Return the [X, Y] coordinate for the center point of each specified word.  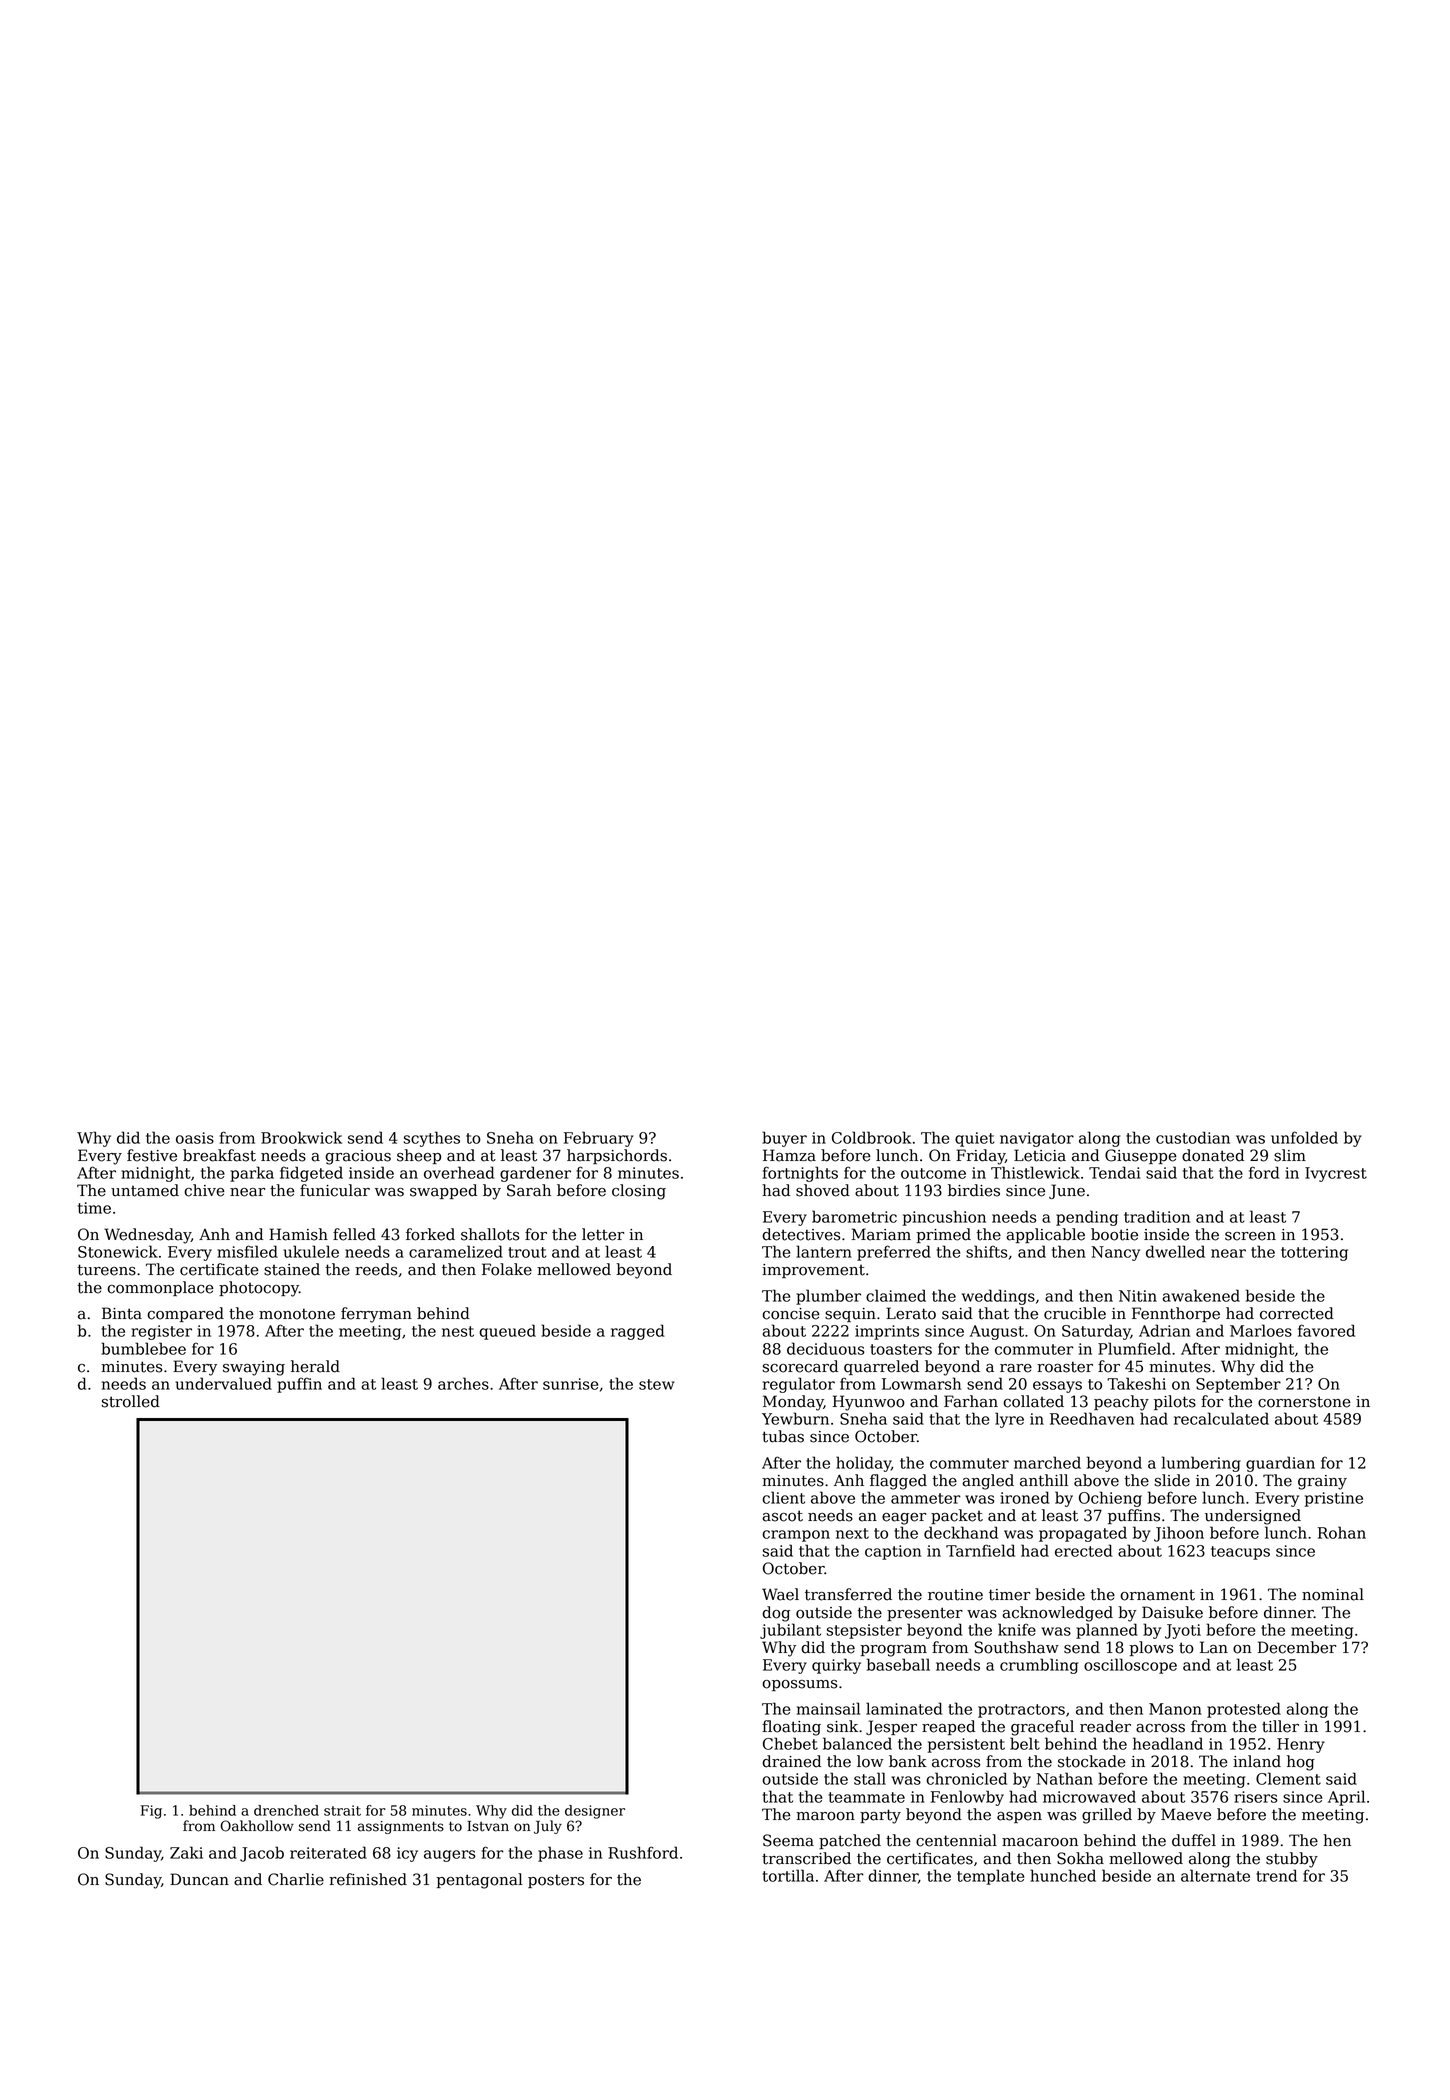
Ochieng [1110, 1499]
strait [342, 1810]
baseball [898, 1664]
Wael [780, 1594]
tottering [1314, 1253]
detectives [801, 1234]
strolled [130, 1401]
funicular [335, 1190]
